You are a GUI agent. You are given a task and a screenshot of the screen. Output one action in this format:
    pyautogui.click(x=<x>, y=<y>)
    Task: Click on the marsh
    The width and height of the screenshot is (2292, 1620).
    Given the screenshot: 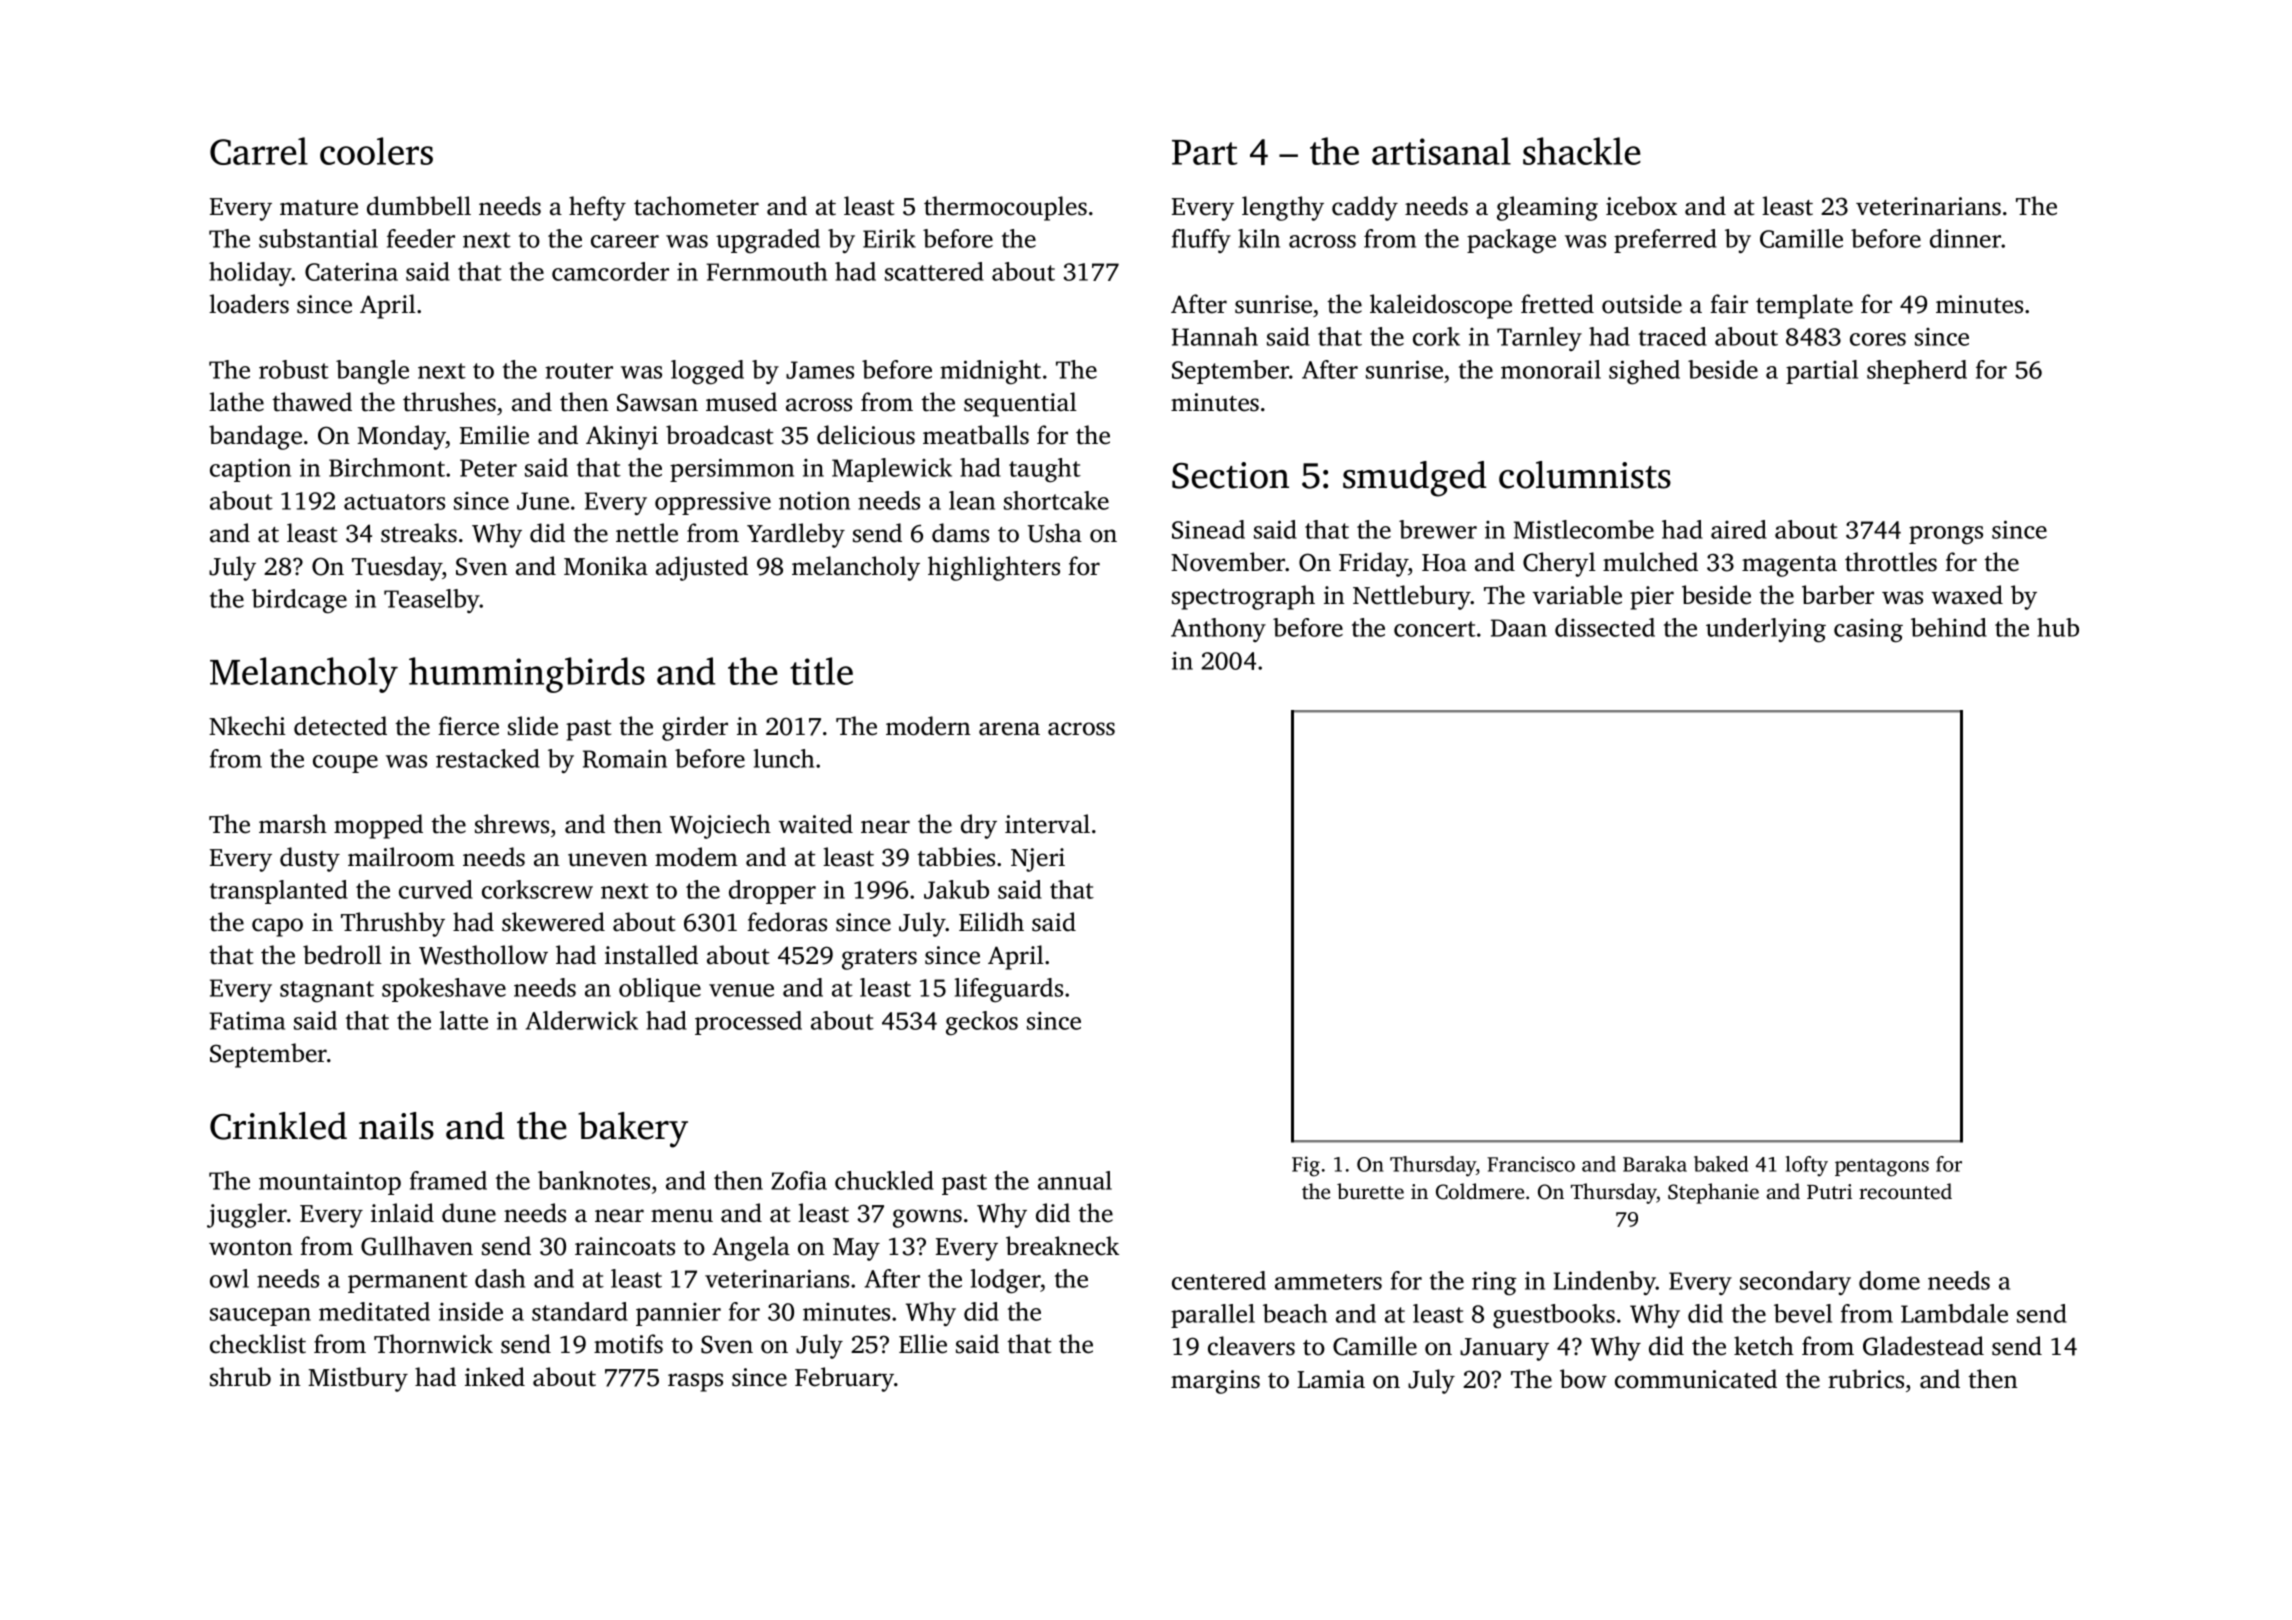 What is the action you would take?
    pyautogui.click(x=293, y=824)
